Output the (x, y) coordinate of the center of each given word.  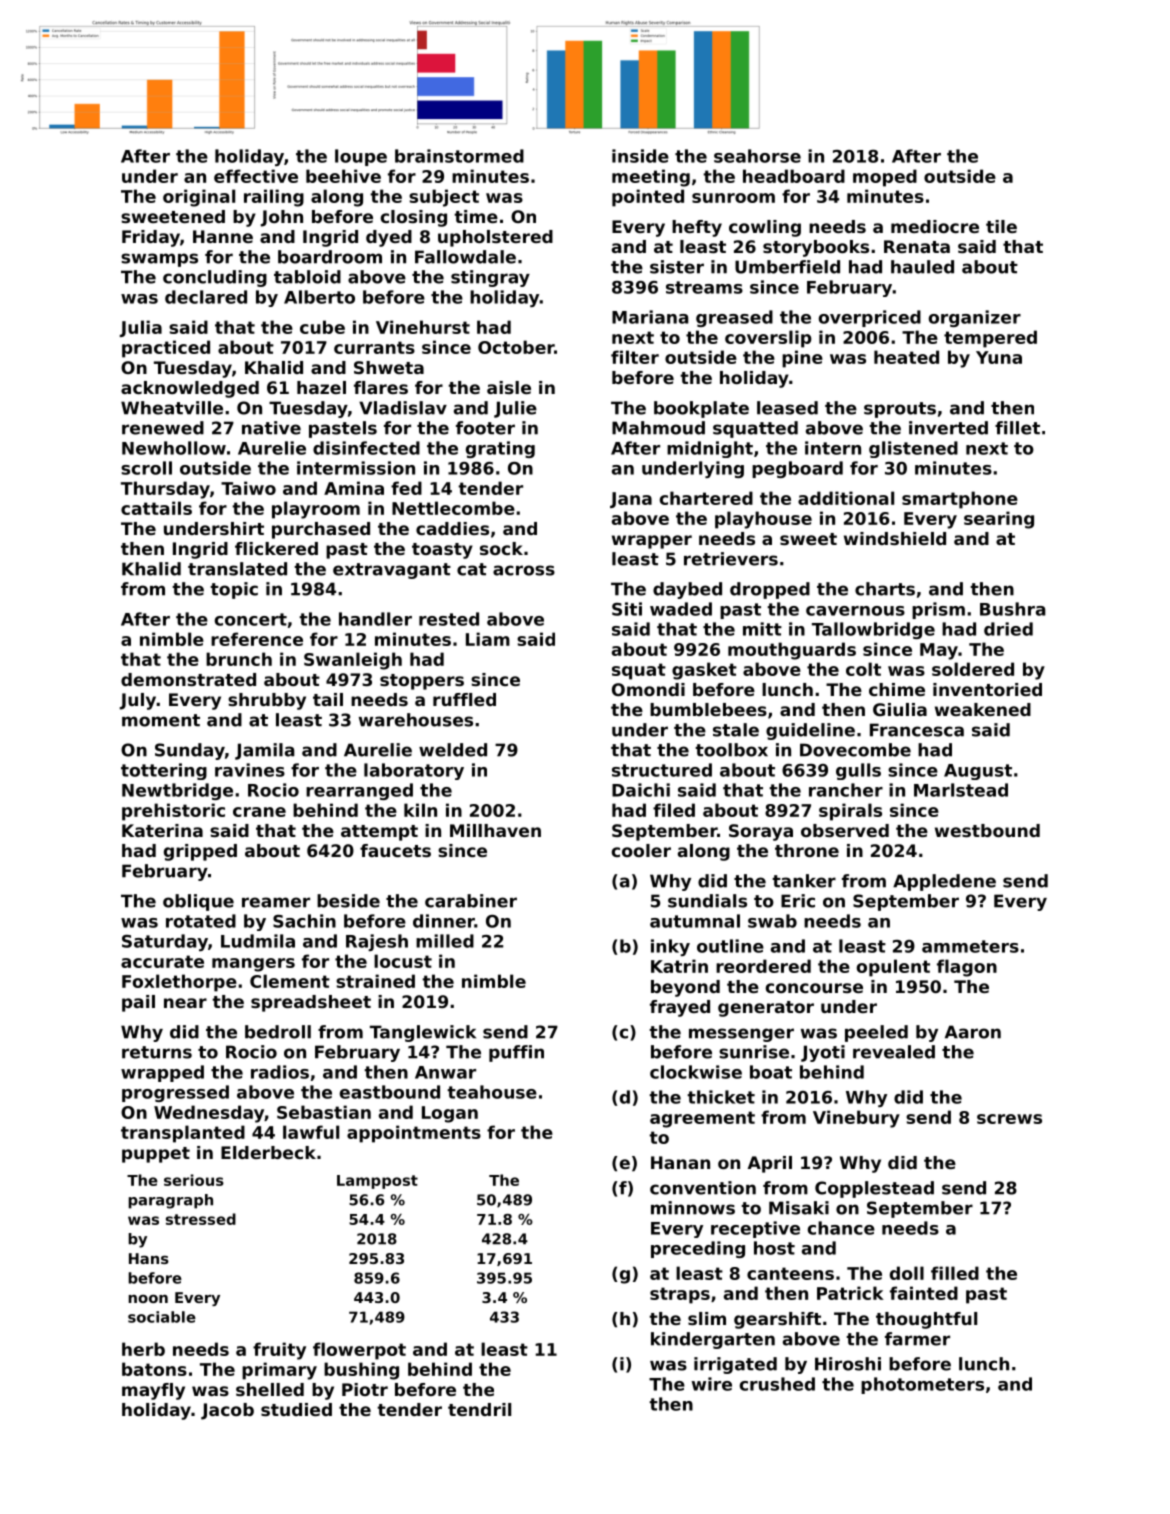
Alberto (319, 297)
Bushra (1013, 609)
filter (635, 357)
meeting (651, 178)
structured (662, 770)
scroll (146, 468)
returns (157, 1052)
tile (1001, 226)
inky (670, 947)
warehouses (416, 720)
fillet (1017, 428)
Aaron (973, 1032)
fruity (279, 1351)
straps (680, 1295)
